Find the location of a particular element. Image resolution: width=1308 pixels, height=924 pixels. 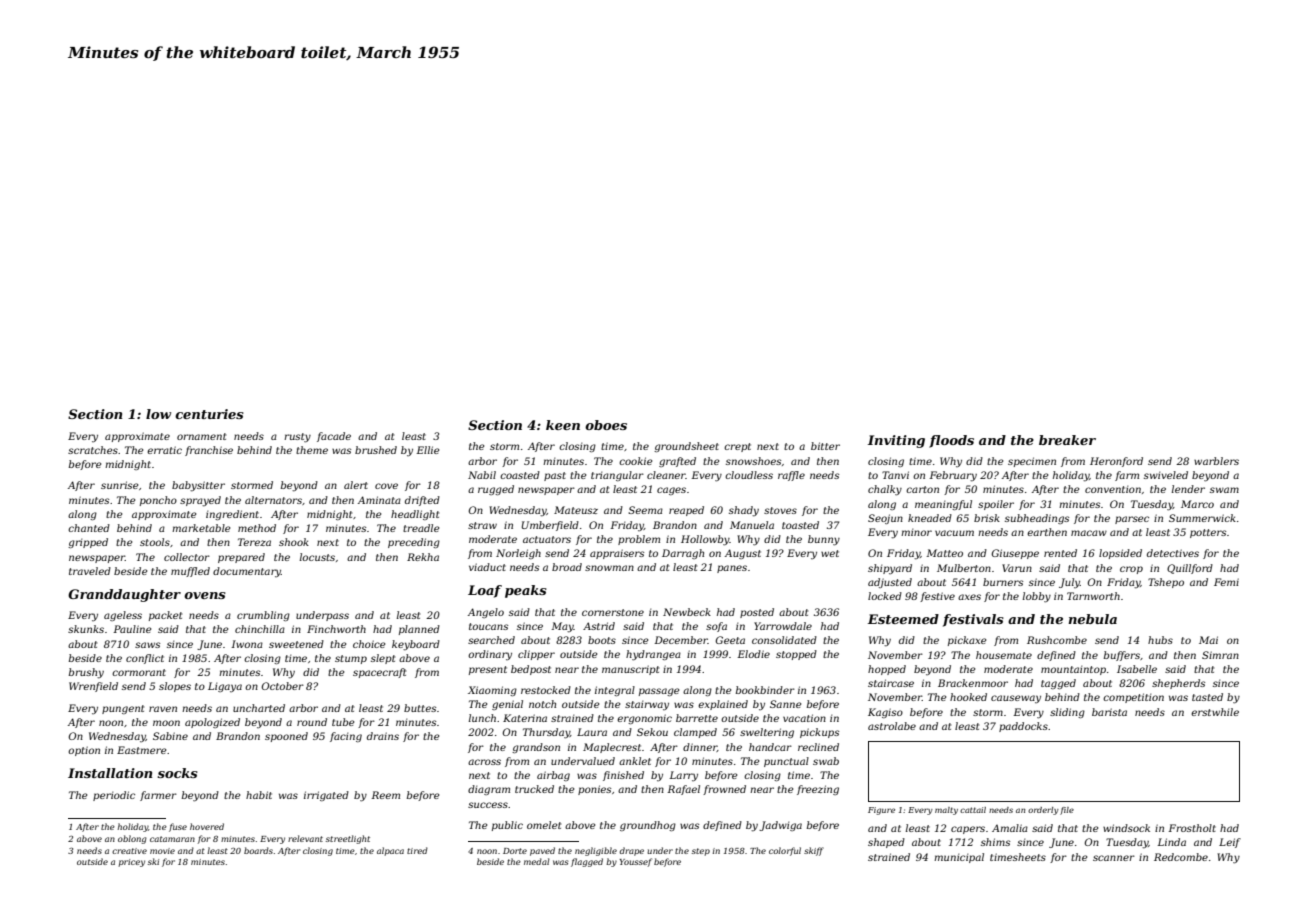

boards is located at coordinates (258, 850).
